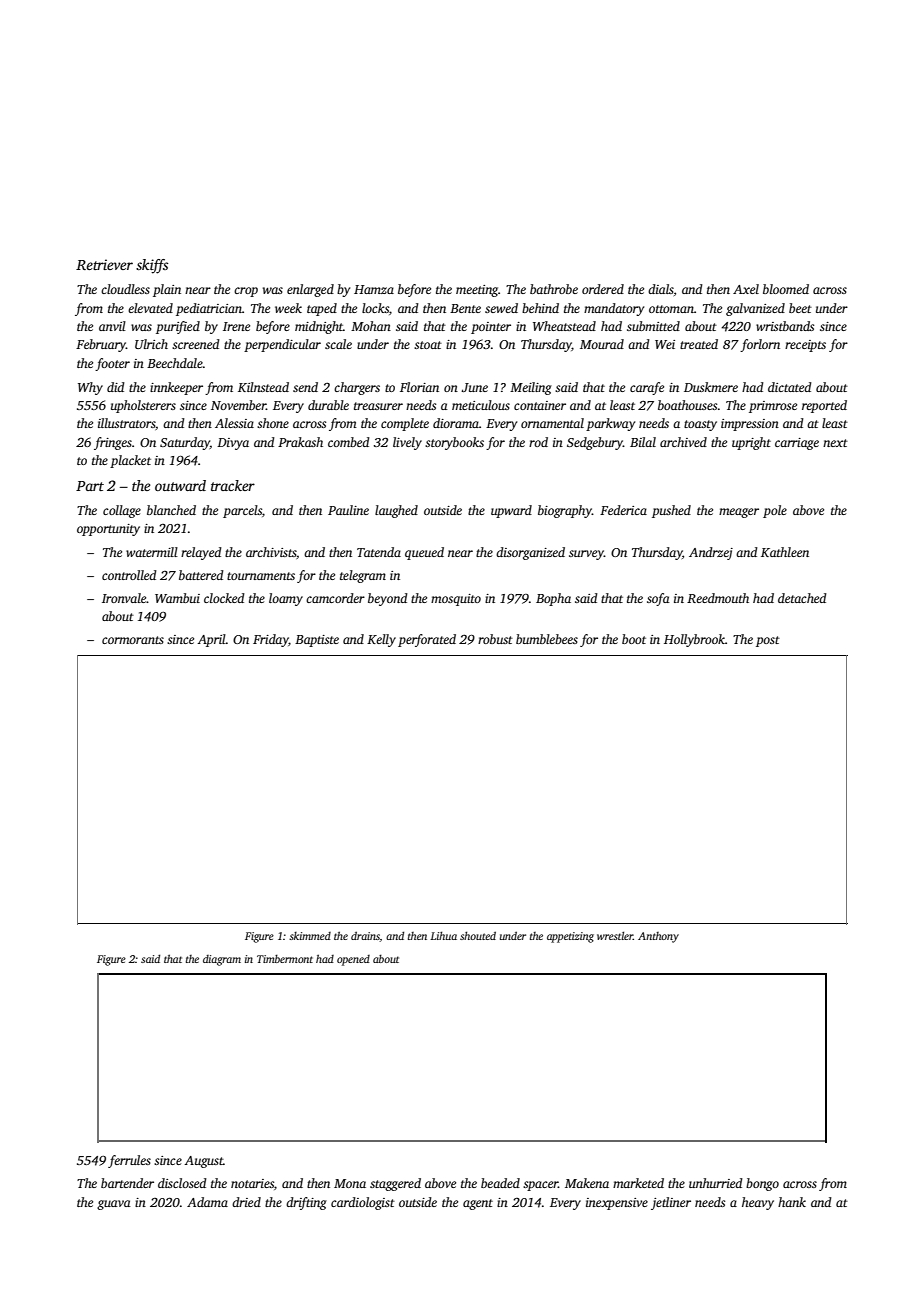 The width and height of the document is (924, 1308). What do you see at coordinates (477, 291) in the document?
I see `meeting` at bounding box center [477, 291].
